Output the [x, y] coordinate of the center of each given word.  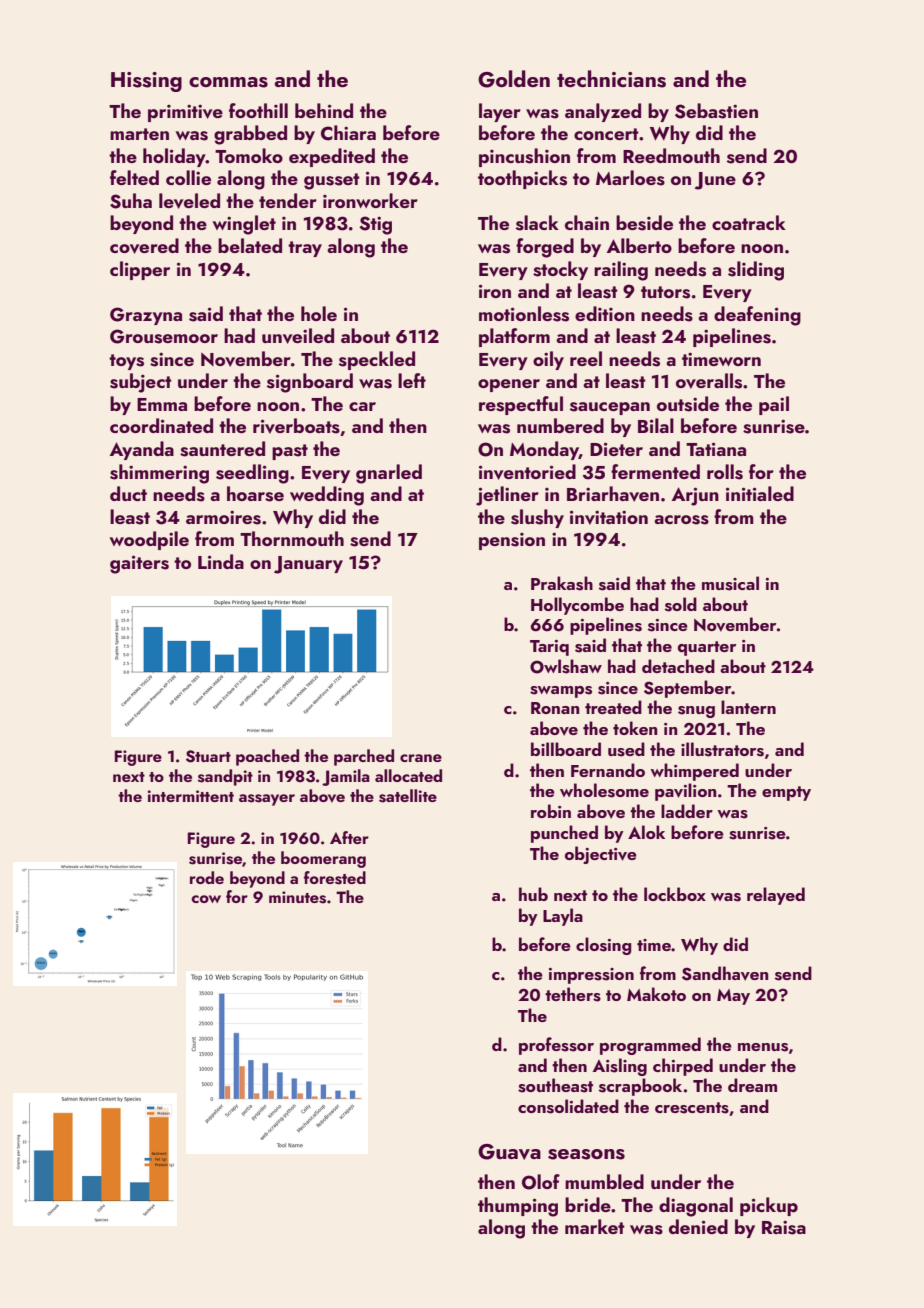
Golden [514, 79]
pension [512, 541]
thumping [518, 1207]
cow [206, 899]
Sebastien [716, 111]
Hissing [146, 82]
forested [335, 878]
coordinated [161, 425]
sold [681, 604]
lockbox [675, 894]
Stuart [208, 756]
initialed [760, 493]
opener [509, 385]
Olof [541, 1182]
